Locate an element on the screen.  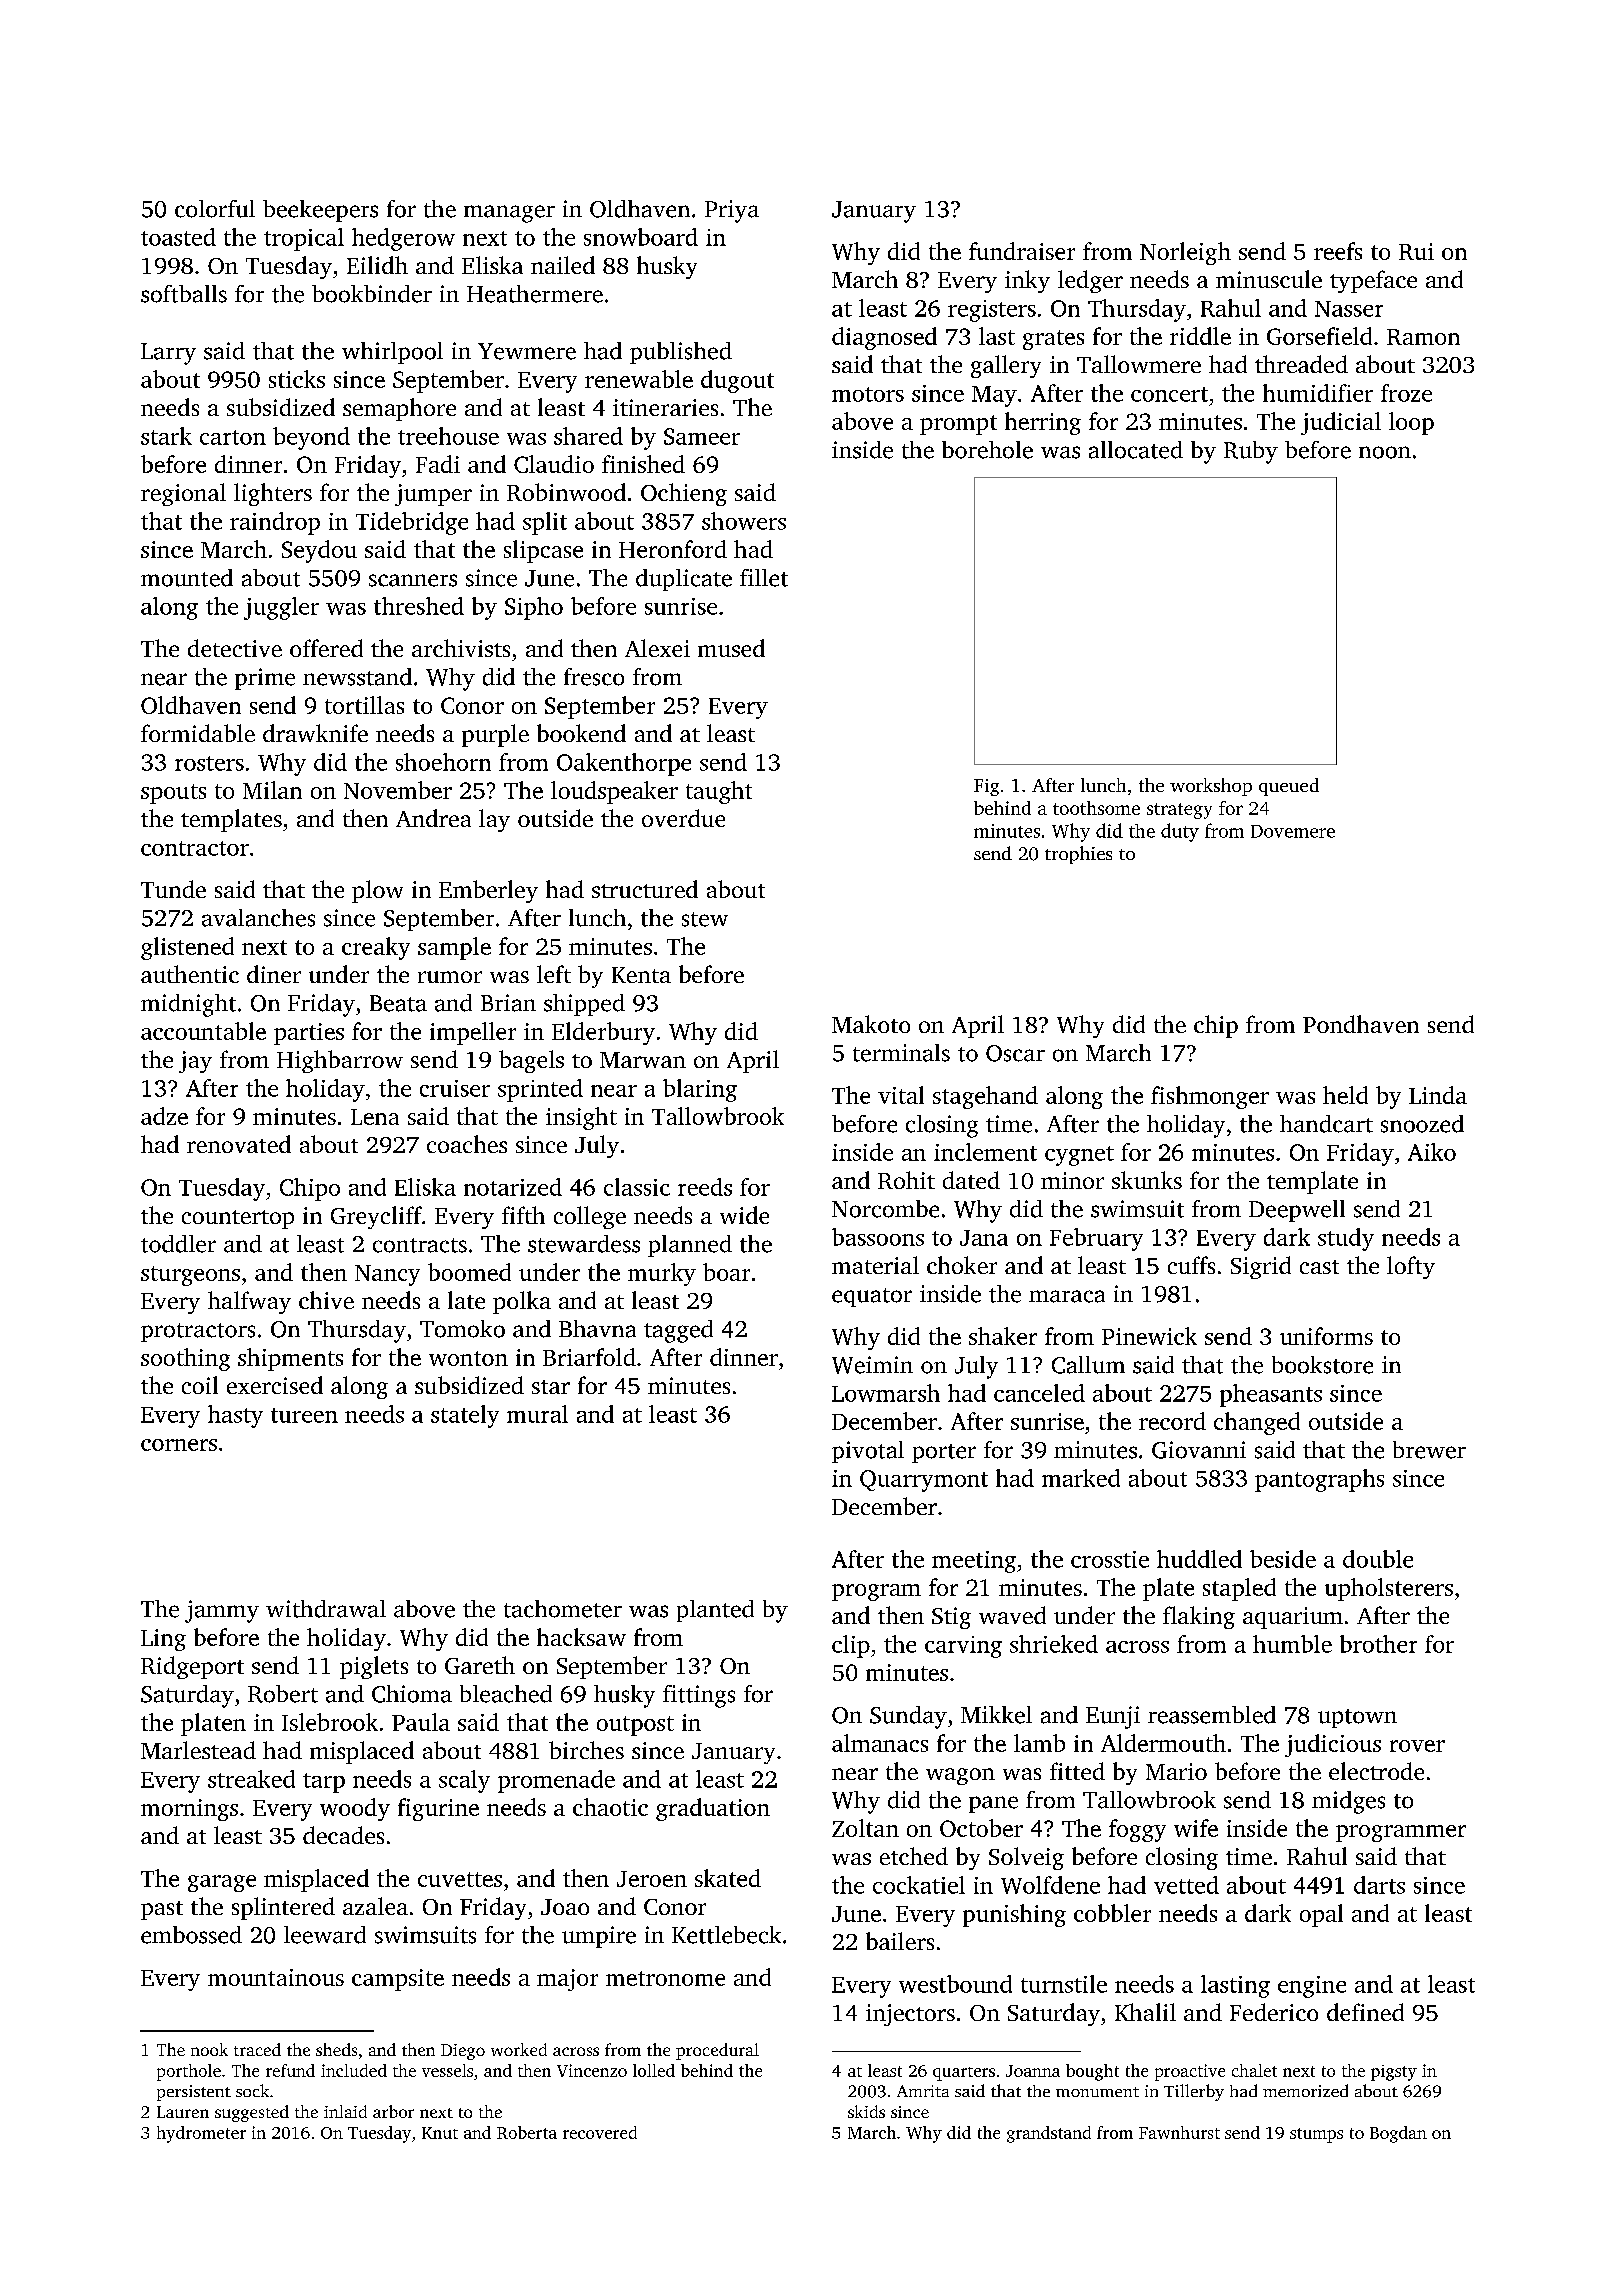
soothing is located at coordinates (185, 1359).
